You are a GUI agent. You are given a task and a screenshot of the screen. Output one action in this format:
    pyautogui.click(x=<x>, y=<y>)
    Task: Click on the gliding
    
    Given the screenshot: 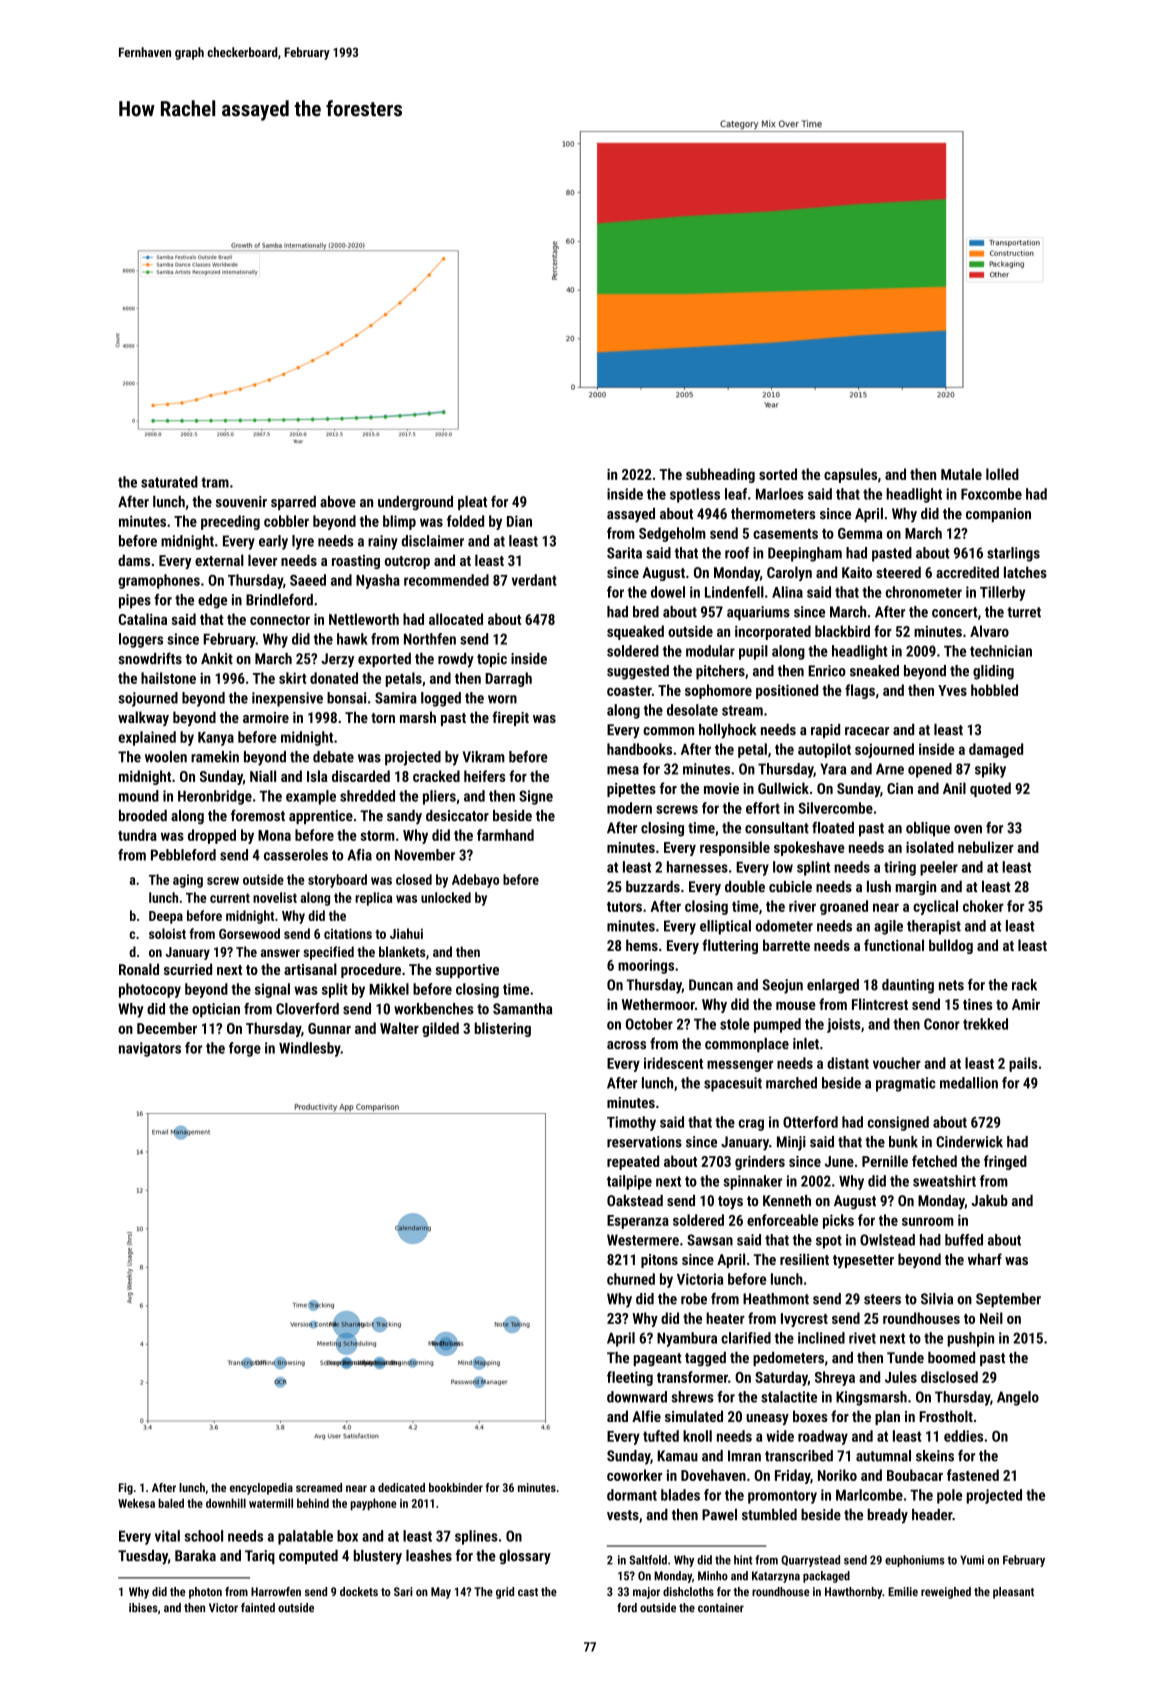 What is the action you would take?
    pyautogui.click(x=993, y=672)
